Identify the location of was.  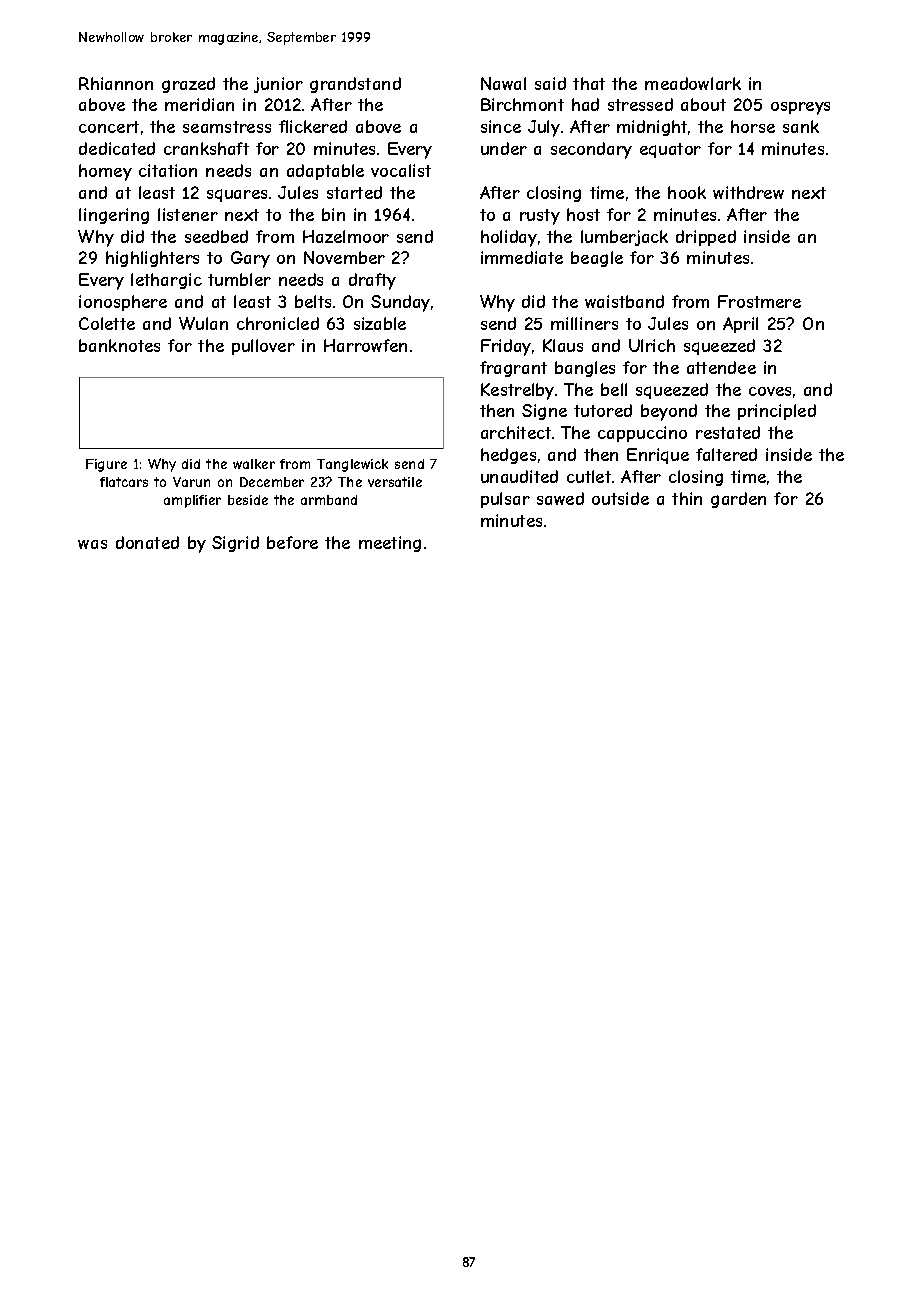
(92, 544).
